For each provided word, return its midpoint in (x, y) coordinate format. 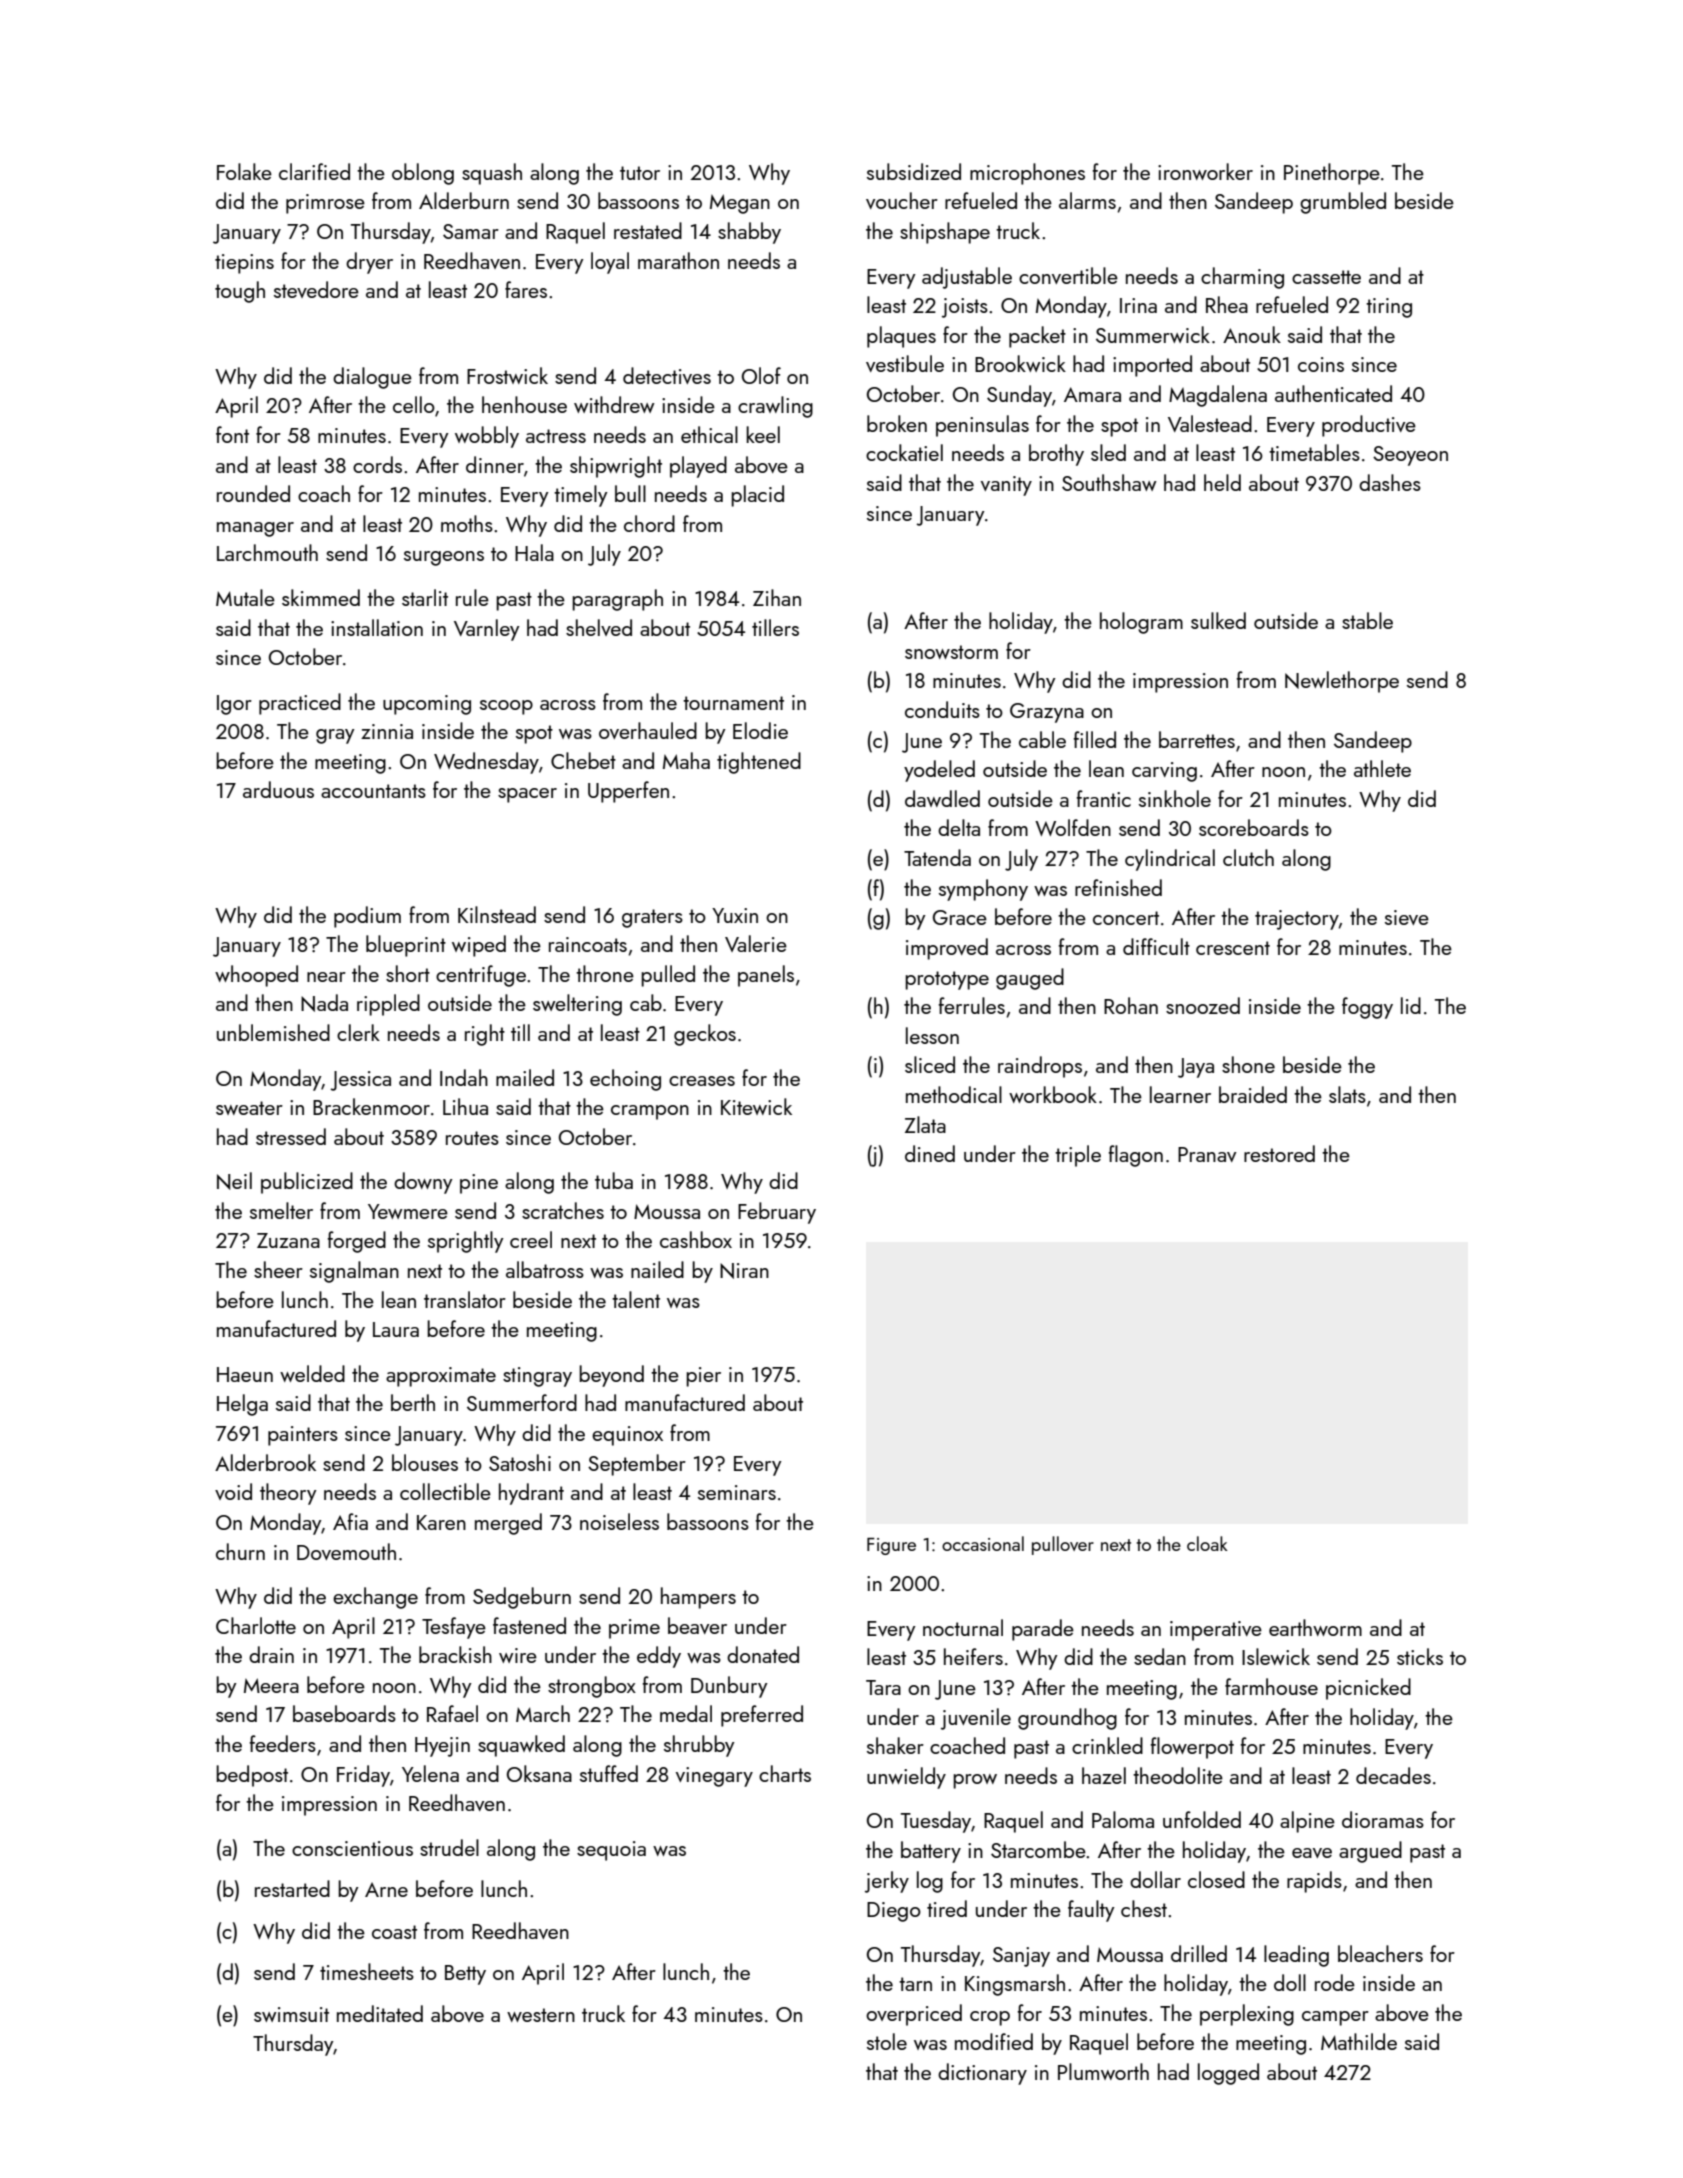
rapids (1314, 1882)
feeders (283, 1743)
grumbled (1343, 203)
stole (887, 2041)
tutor (640, 173)
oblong (423, 174)
